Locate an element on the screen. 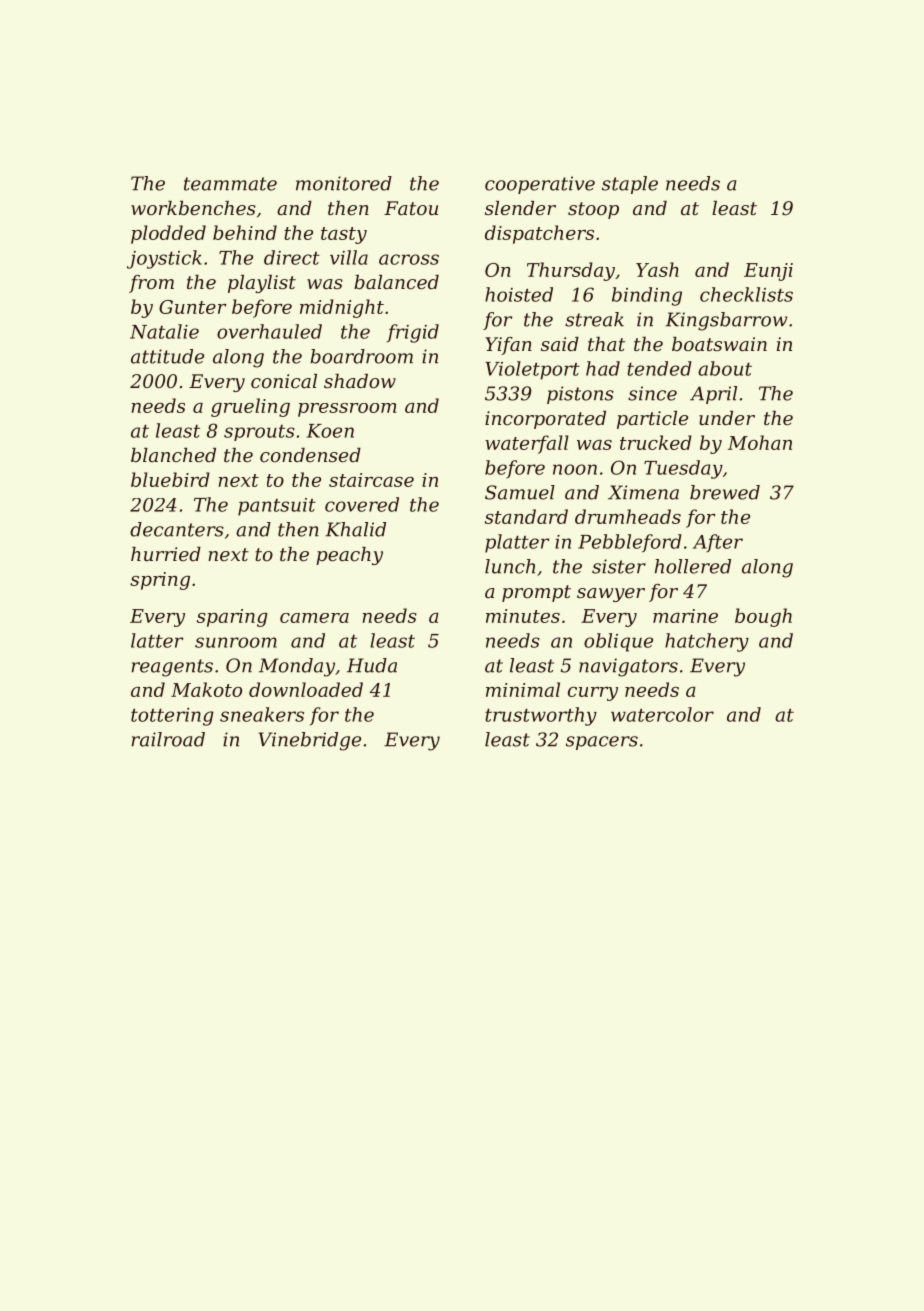 This screenshot has width=924, height=1311. direct is located at coordinates (292, 257).
